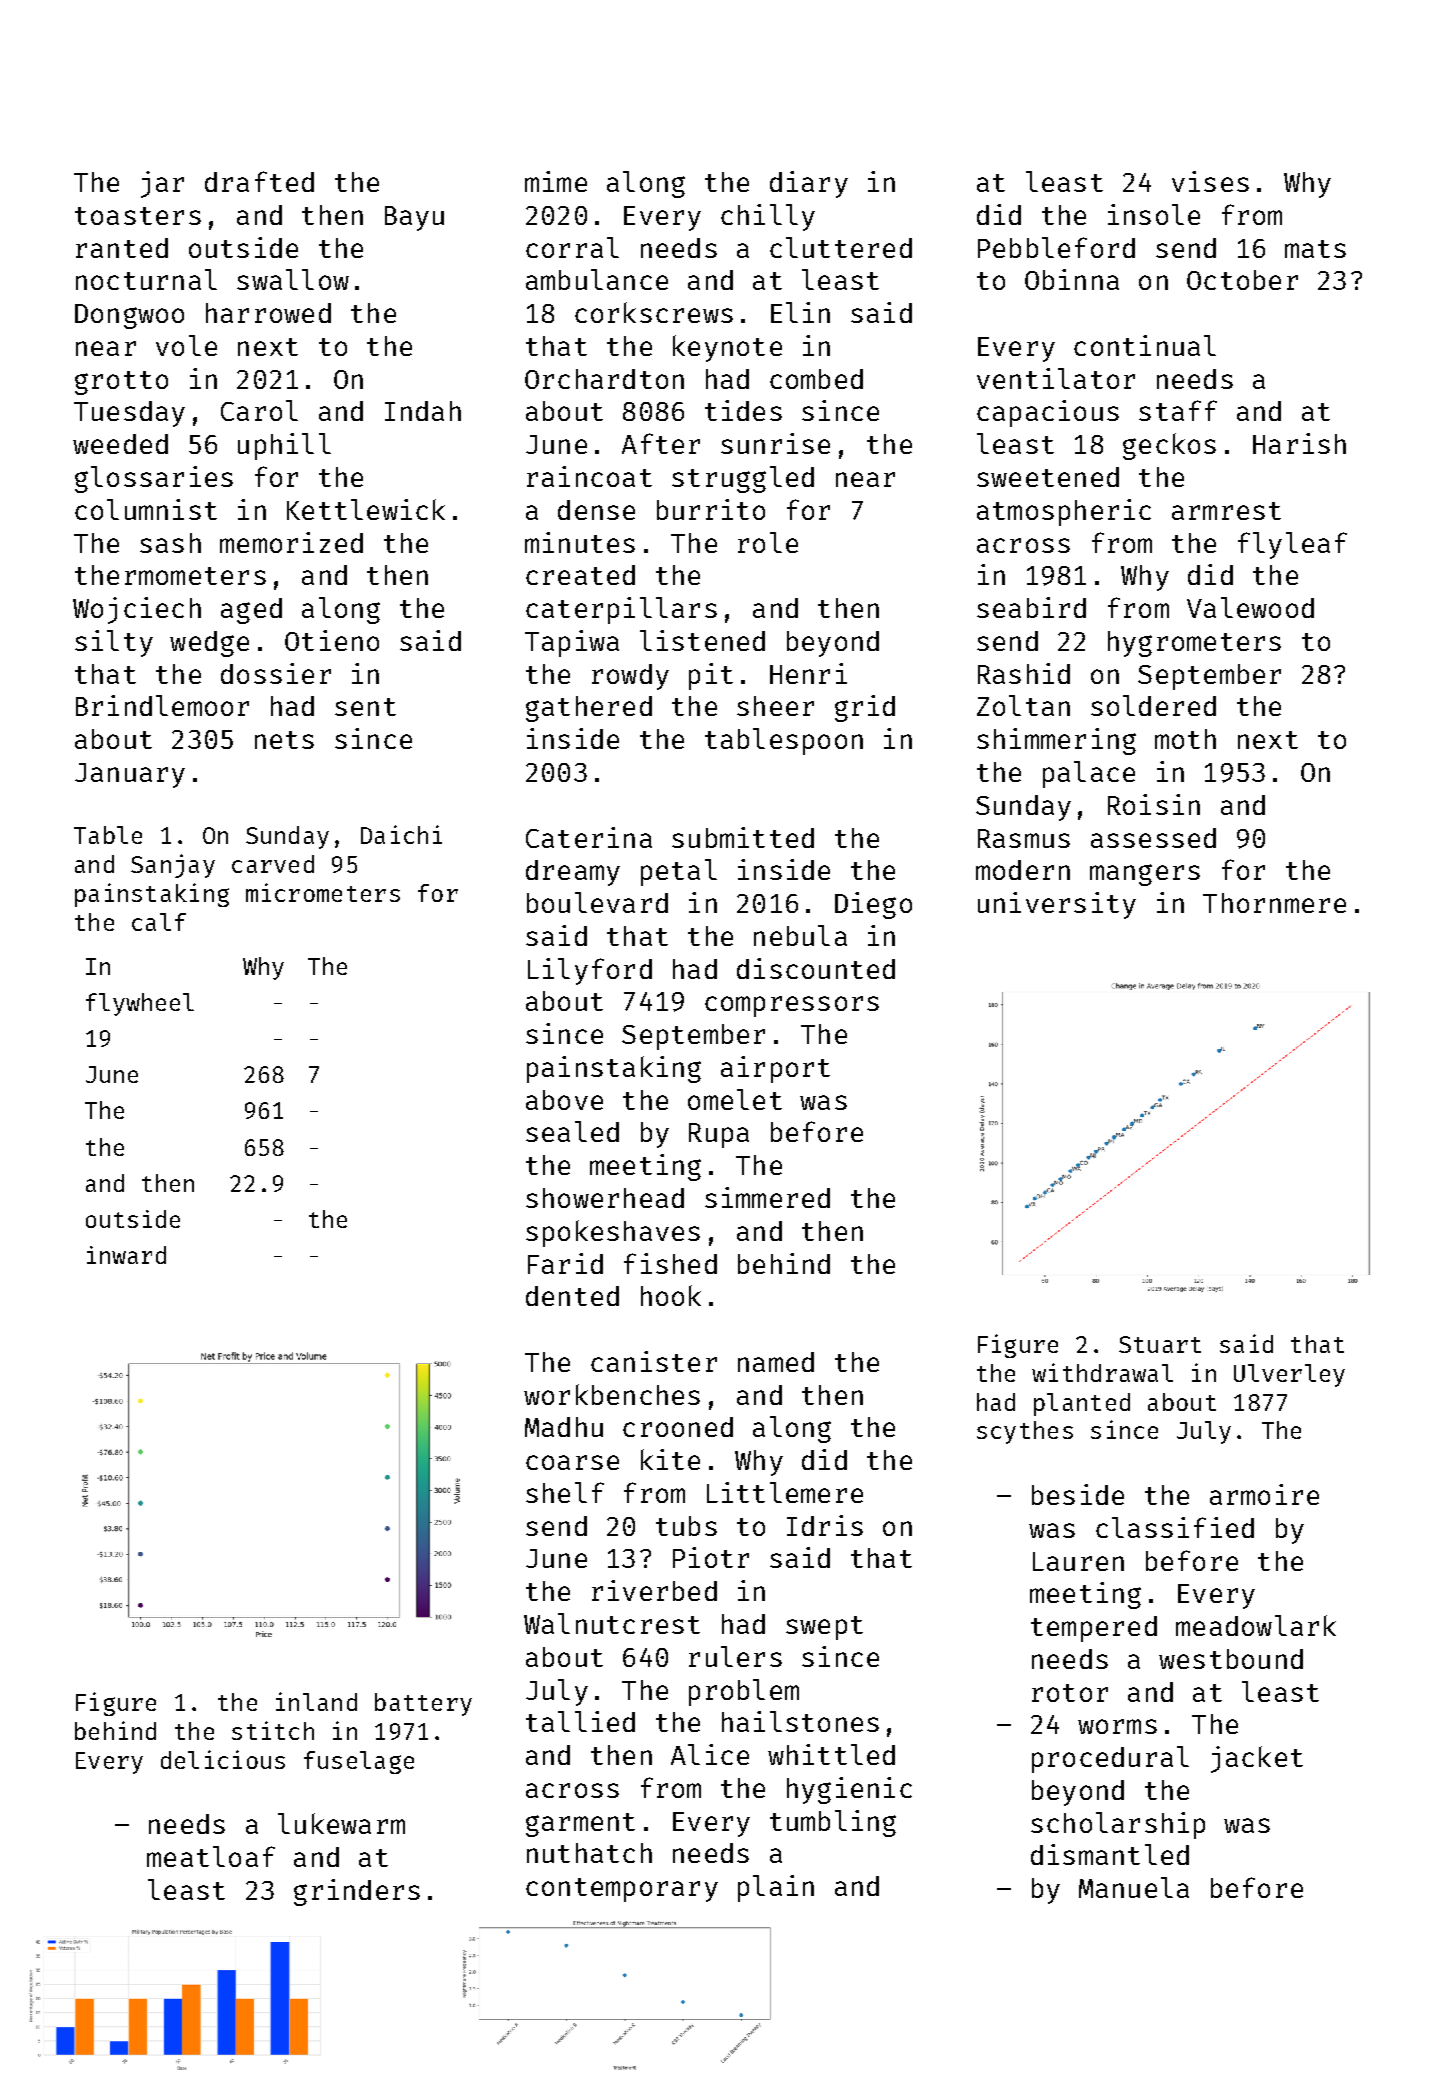  Describe the element at coordinates (776, 1888) in the document. I see `plain` at that location.
